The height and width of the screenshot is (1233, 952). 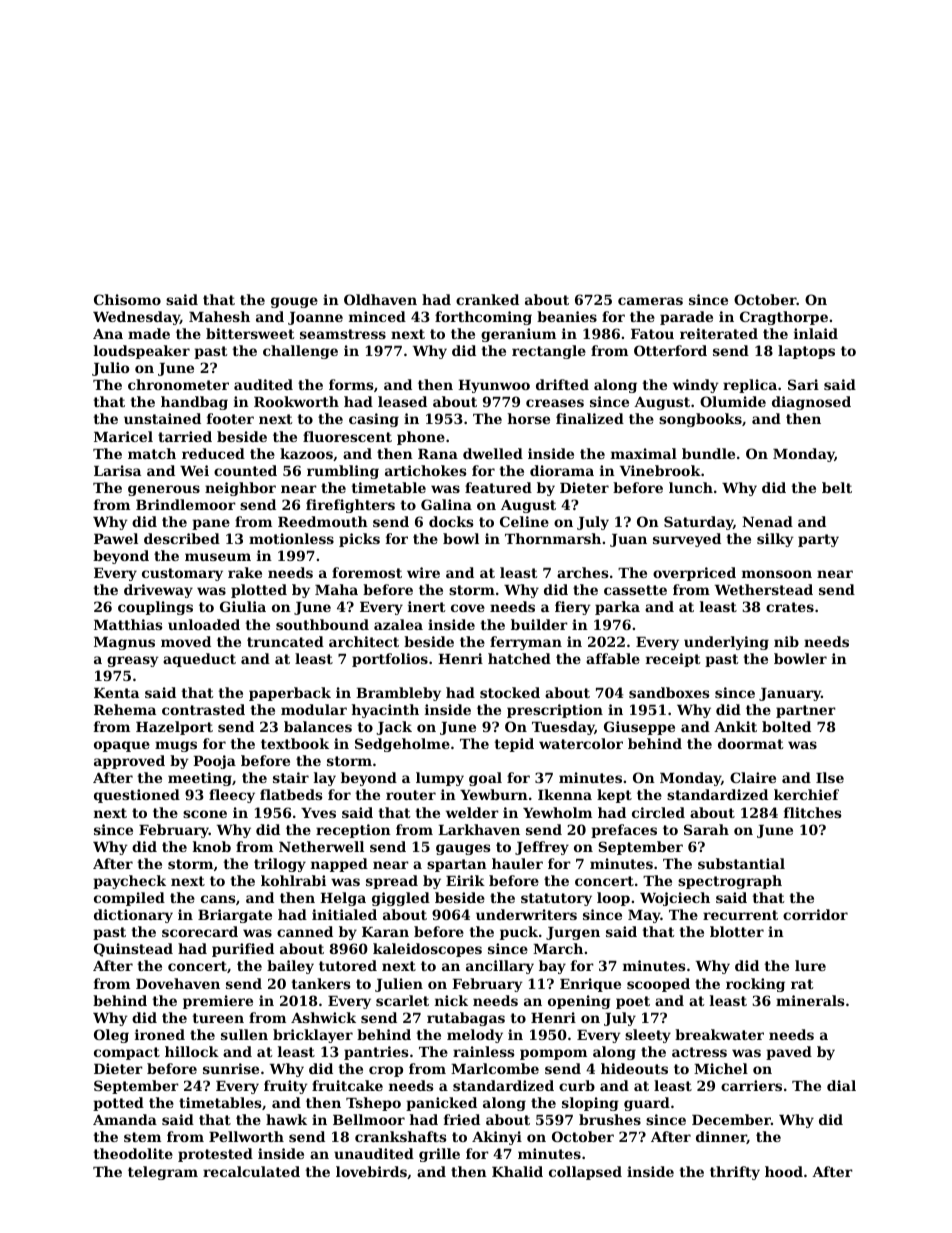 What do you see at coordinates (402, 745) in the screenshot?
I see `Sedgeholme` at bounding box center [402, 745].
